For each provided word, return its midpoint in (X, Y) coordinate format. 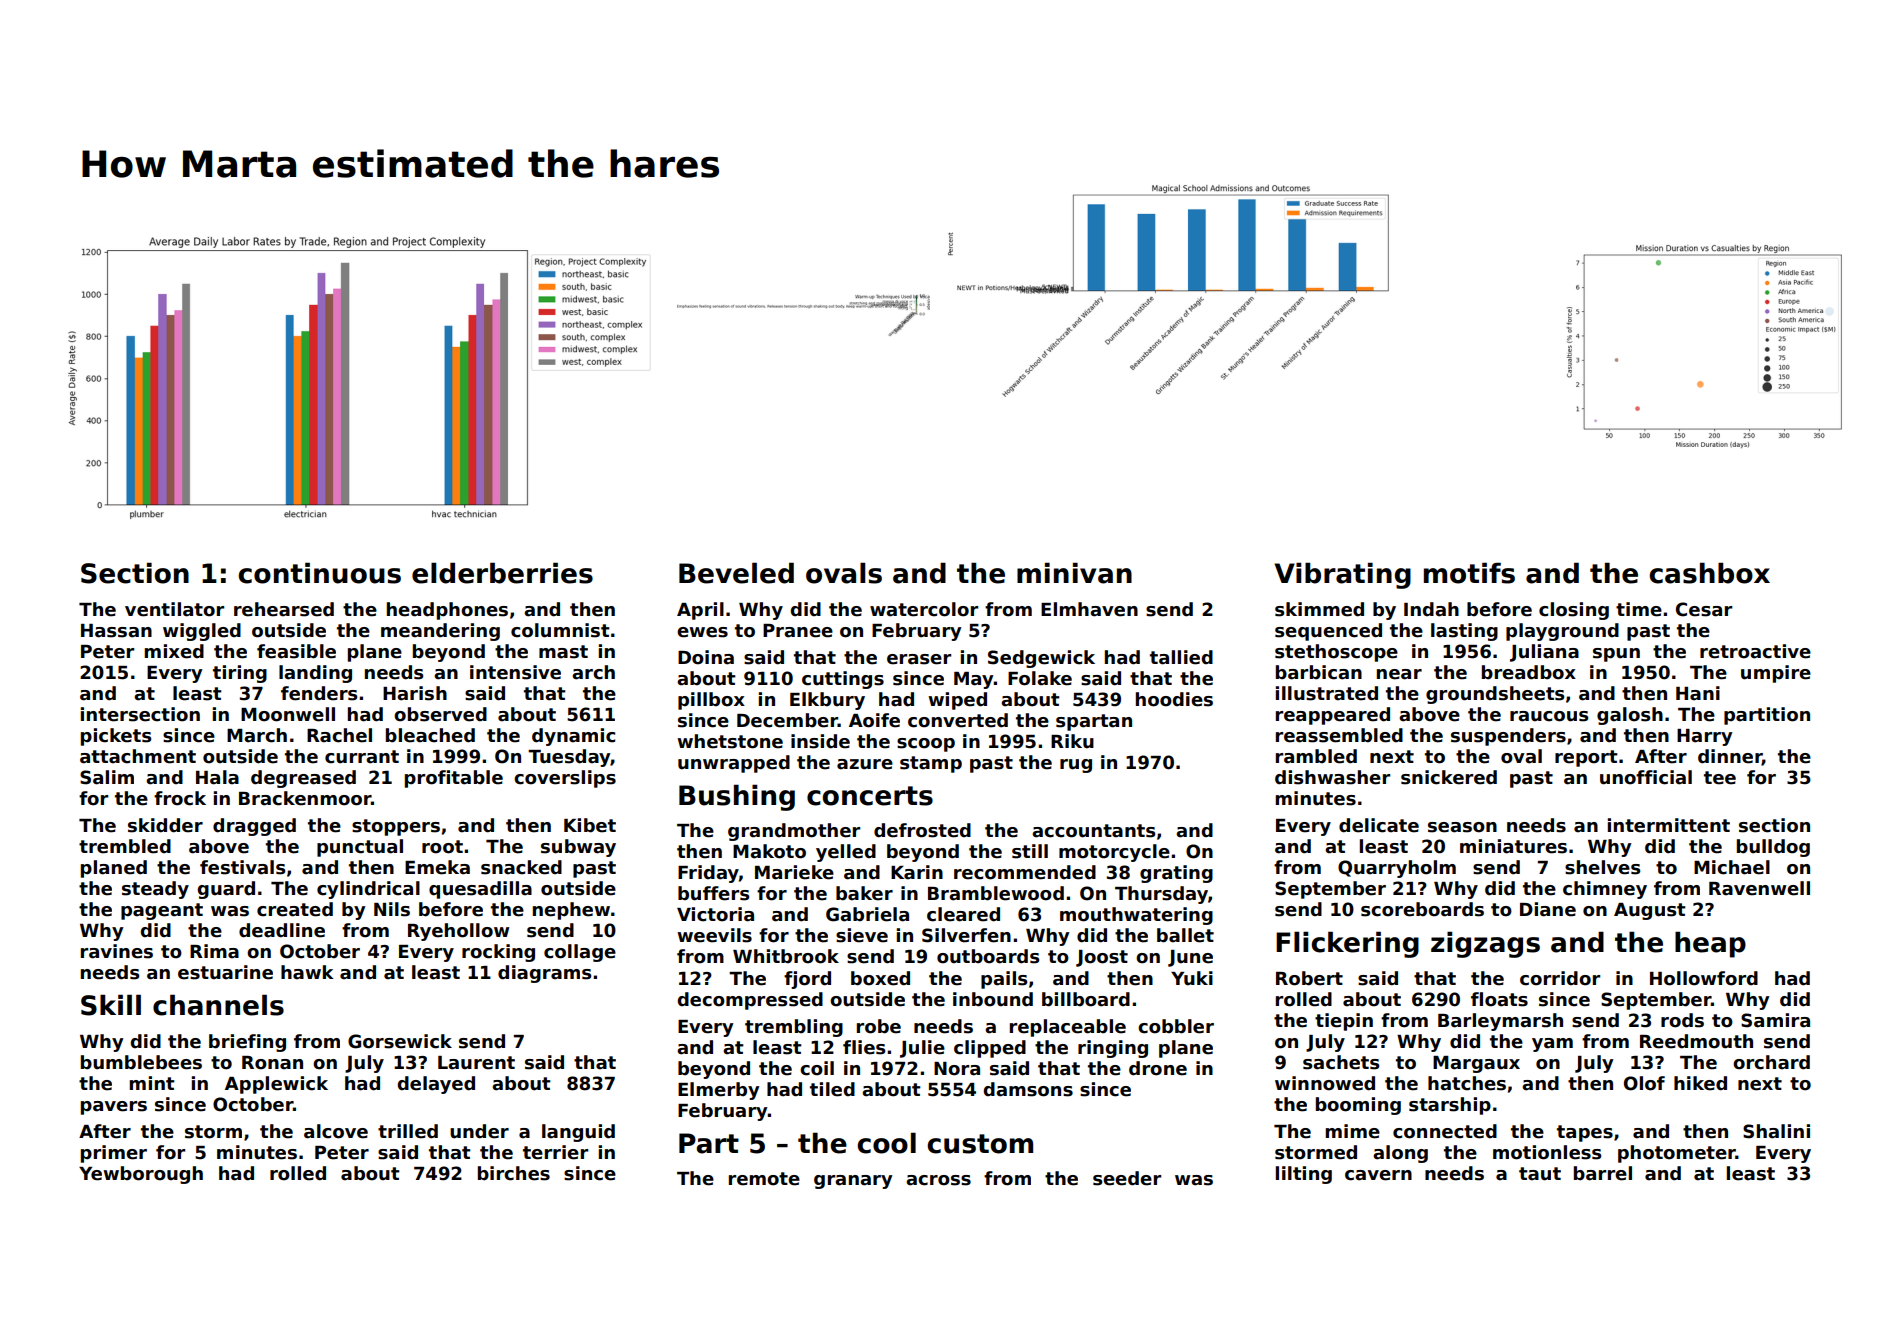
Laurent (476, 1063)
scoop (926, 745)
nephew (571, 911)
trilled (408, 1131)
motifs (1469, 573)
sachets (1341, 1062)
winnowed (1325, 1083)
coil (817, 1068)
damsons (1028, 1089)
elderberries (502, 573)
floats (1499, 999)
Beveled (736, 573)
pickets (116, 737)
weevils (714, 935)
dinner (1730, 757)
